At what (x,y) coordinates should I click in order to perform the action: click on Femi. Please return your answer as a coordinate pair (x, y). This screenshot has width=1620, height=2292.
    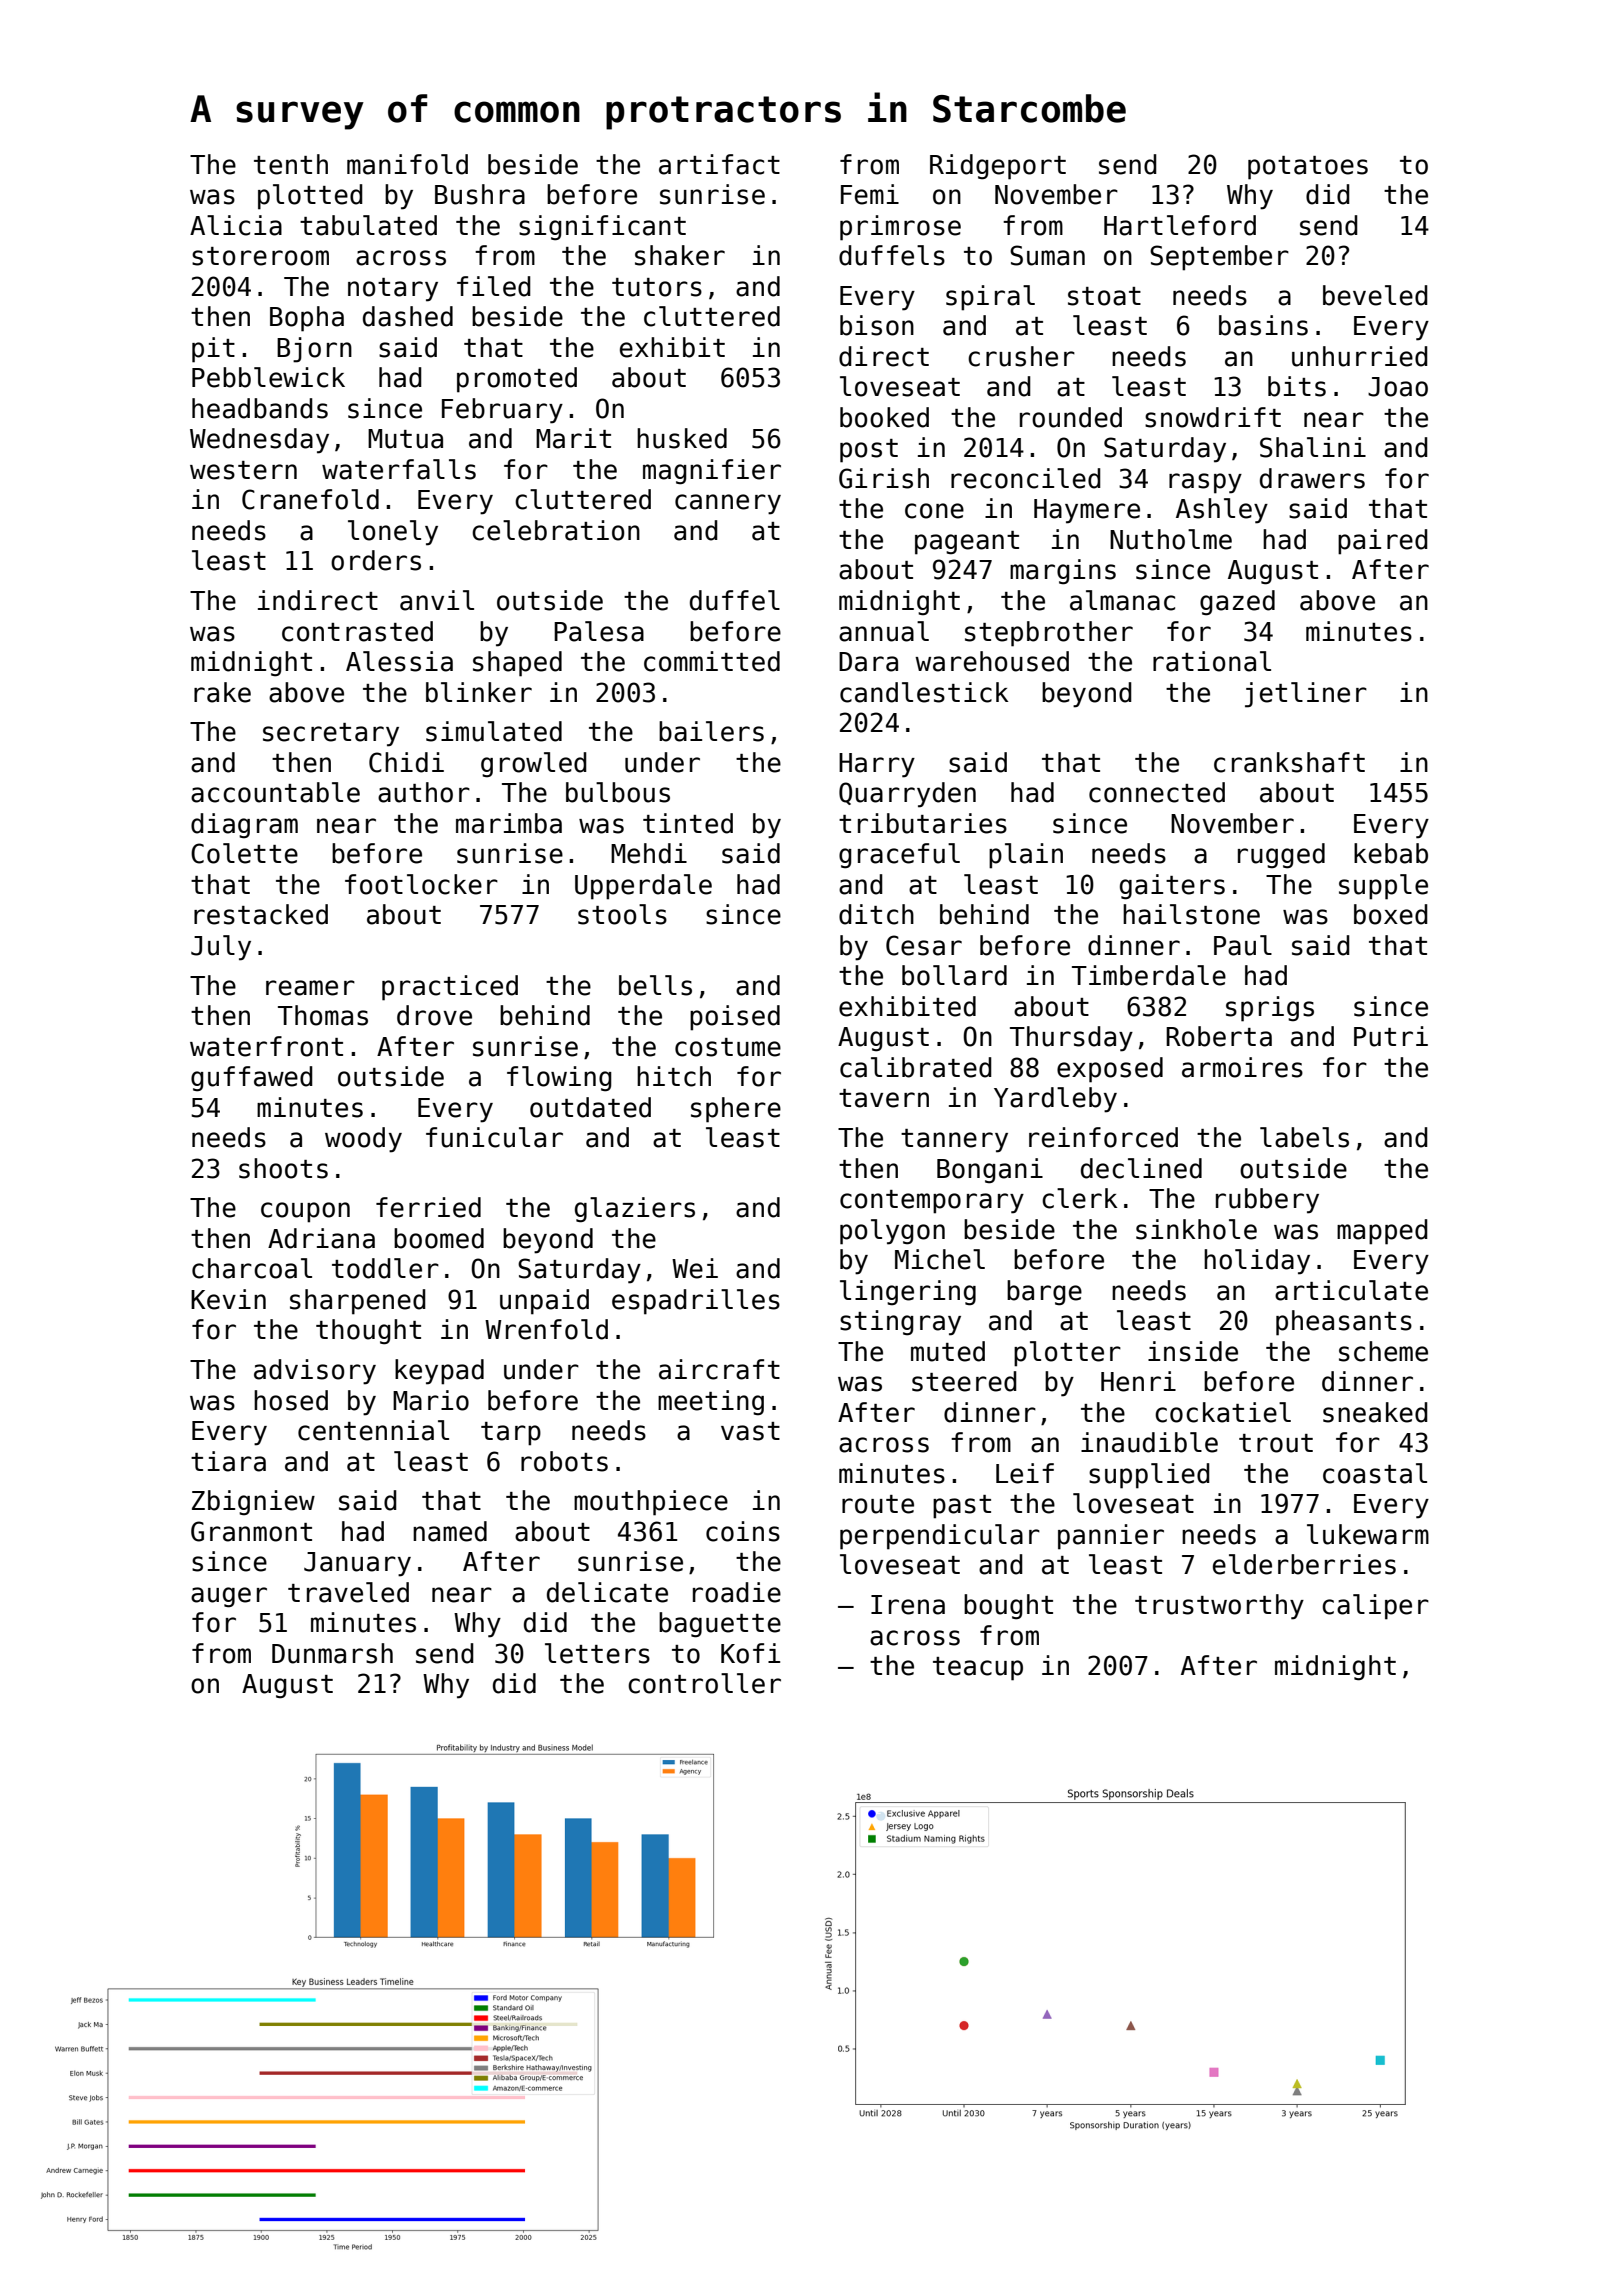
    Looking at the image, I should click on (870, 194).
